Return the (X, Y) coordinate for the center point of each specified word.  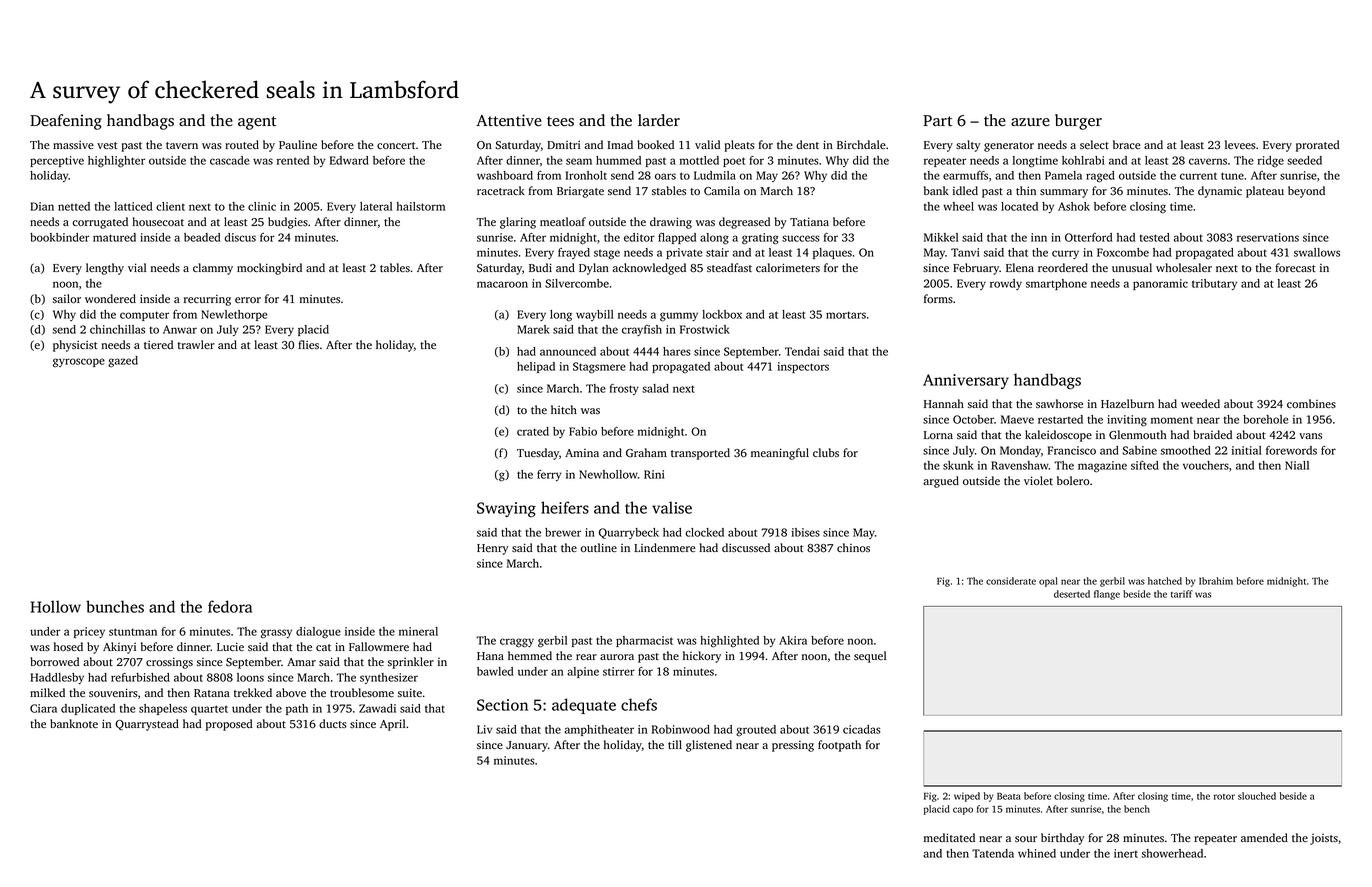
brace (1127, 144)
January (527, 746)
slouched (1257, 796)
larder (659, 120)
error (248, 300)
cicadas (861, 729)
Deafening (66, 122)
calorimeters (788, 267)
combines (1311, 403)
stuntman (133, 632)
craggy (517, 643)
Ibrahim (1216, 581)
